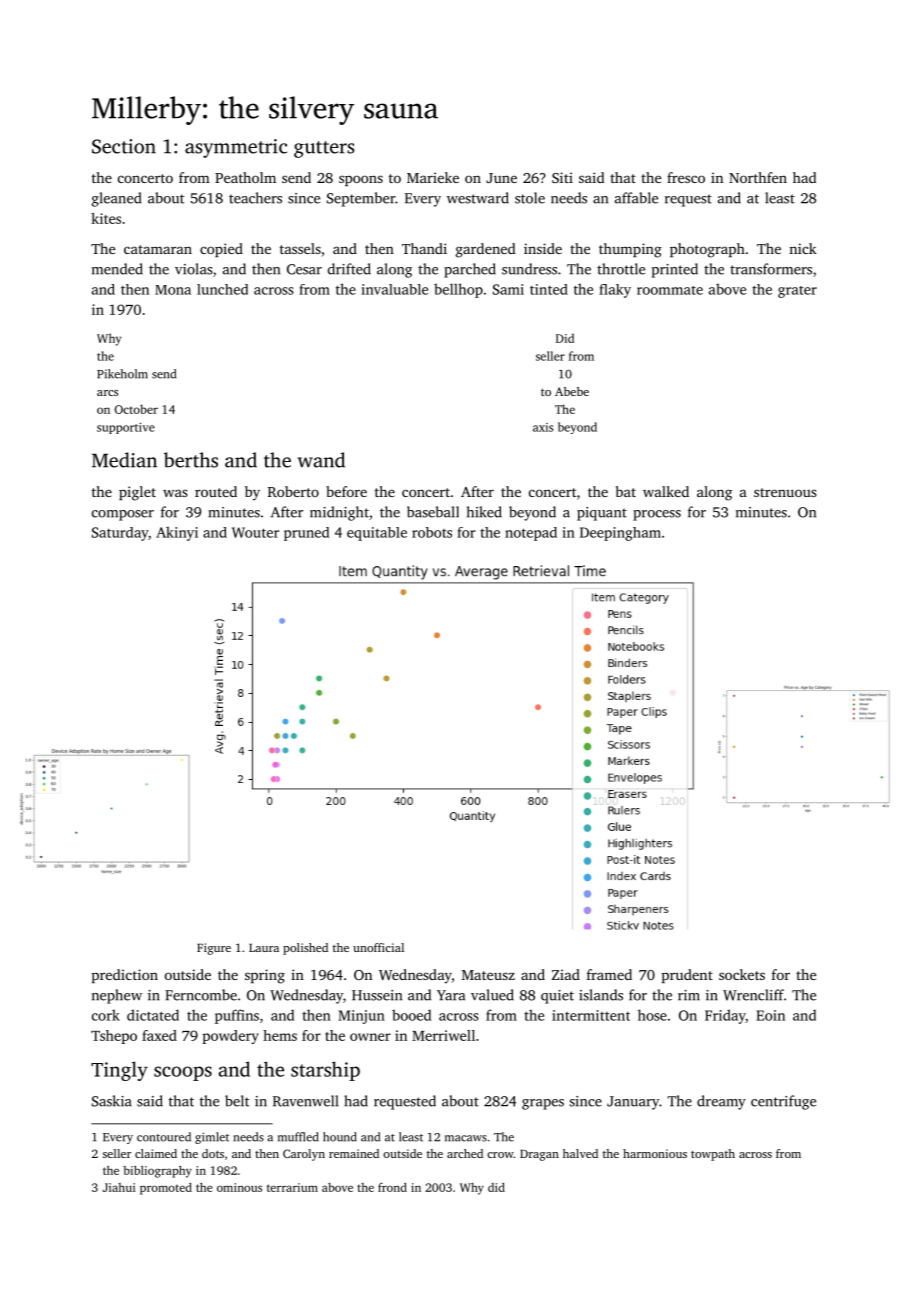 The width and height of the screenshot is (908, 1316). I want to click on sockets, so click(742, 974).
